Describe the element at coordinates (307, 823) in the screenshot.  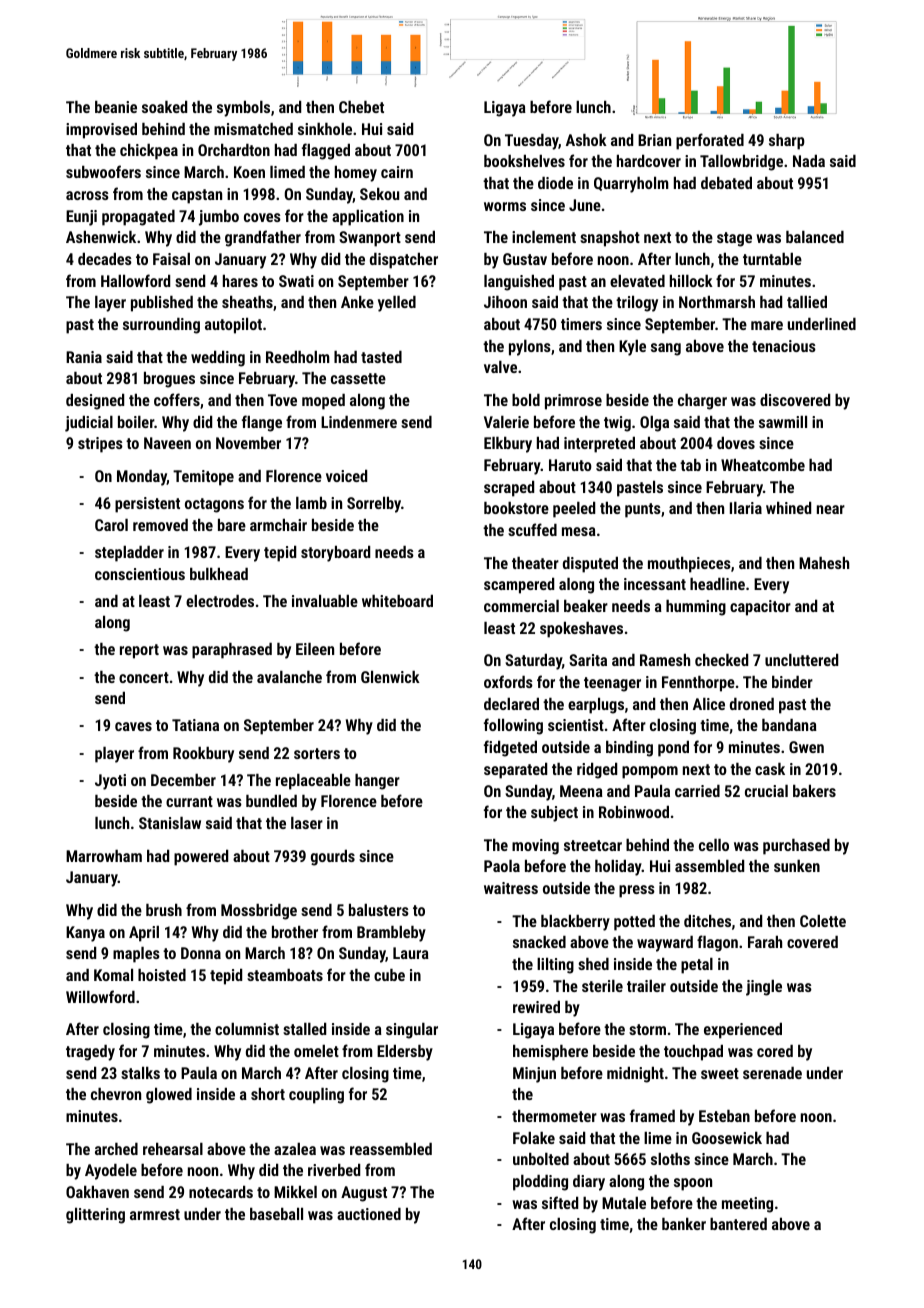
I see `laser` at that location.
